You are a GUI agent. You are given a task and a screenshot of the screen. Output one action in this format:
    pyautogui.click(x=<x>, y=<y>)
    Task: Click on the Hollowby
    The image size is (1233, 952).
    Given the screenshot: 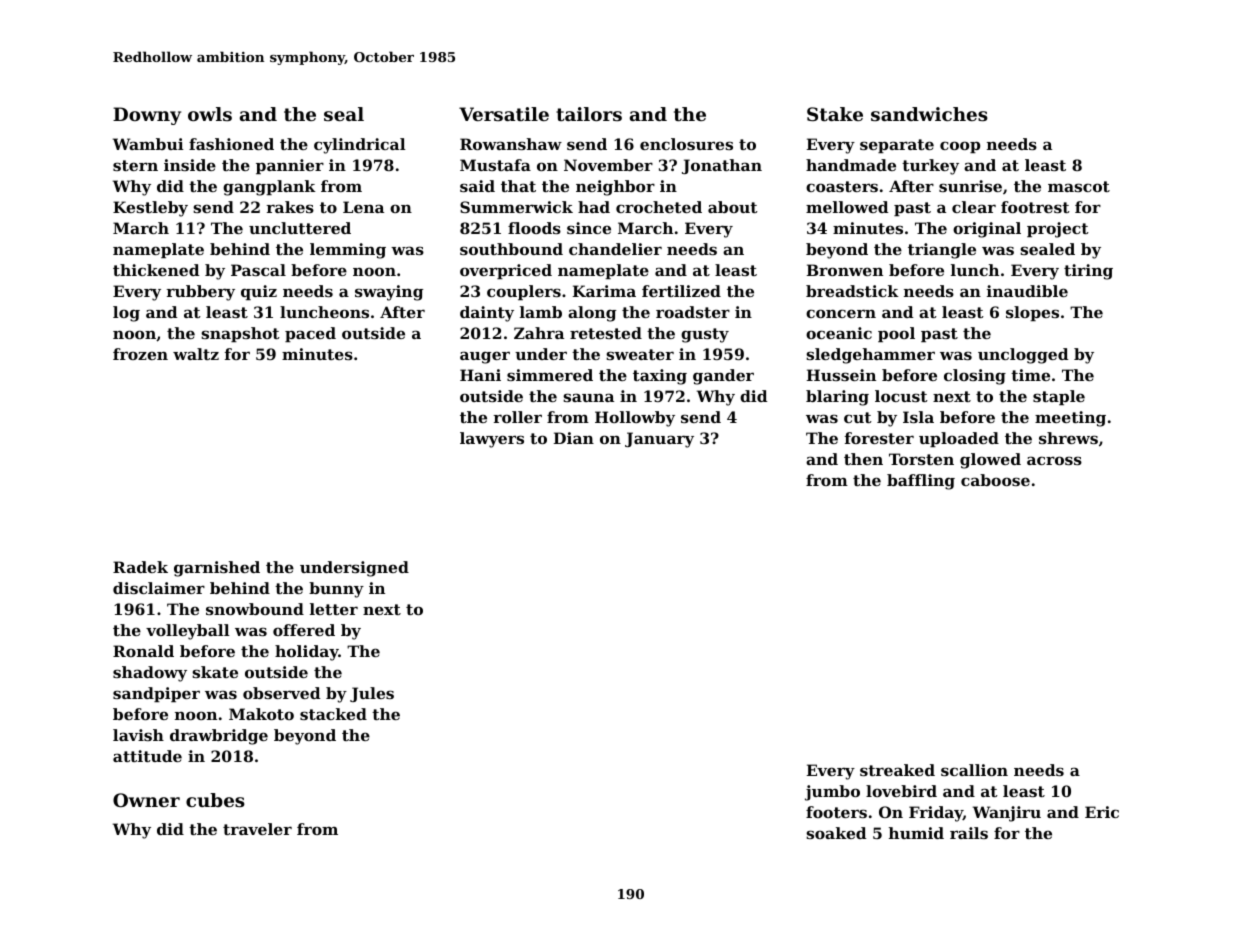 What is the action you would take?
    pyautogui.click(x=635, y=419)
